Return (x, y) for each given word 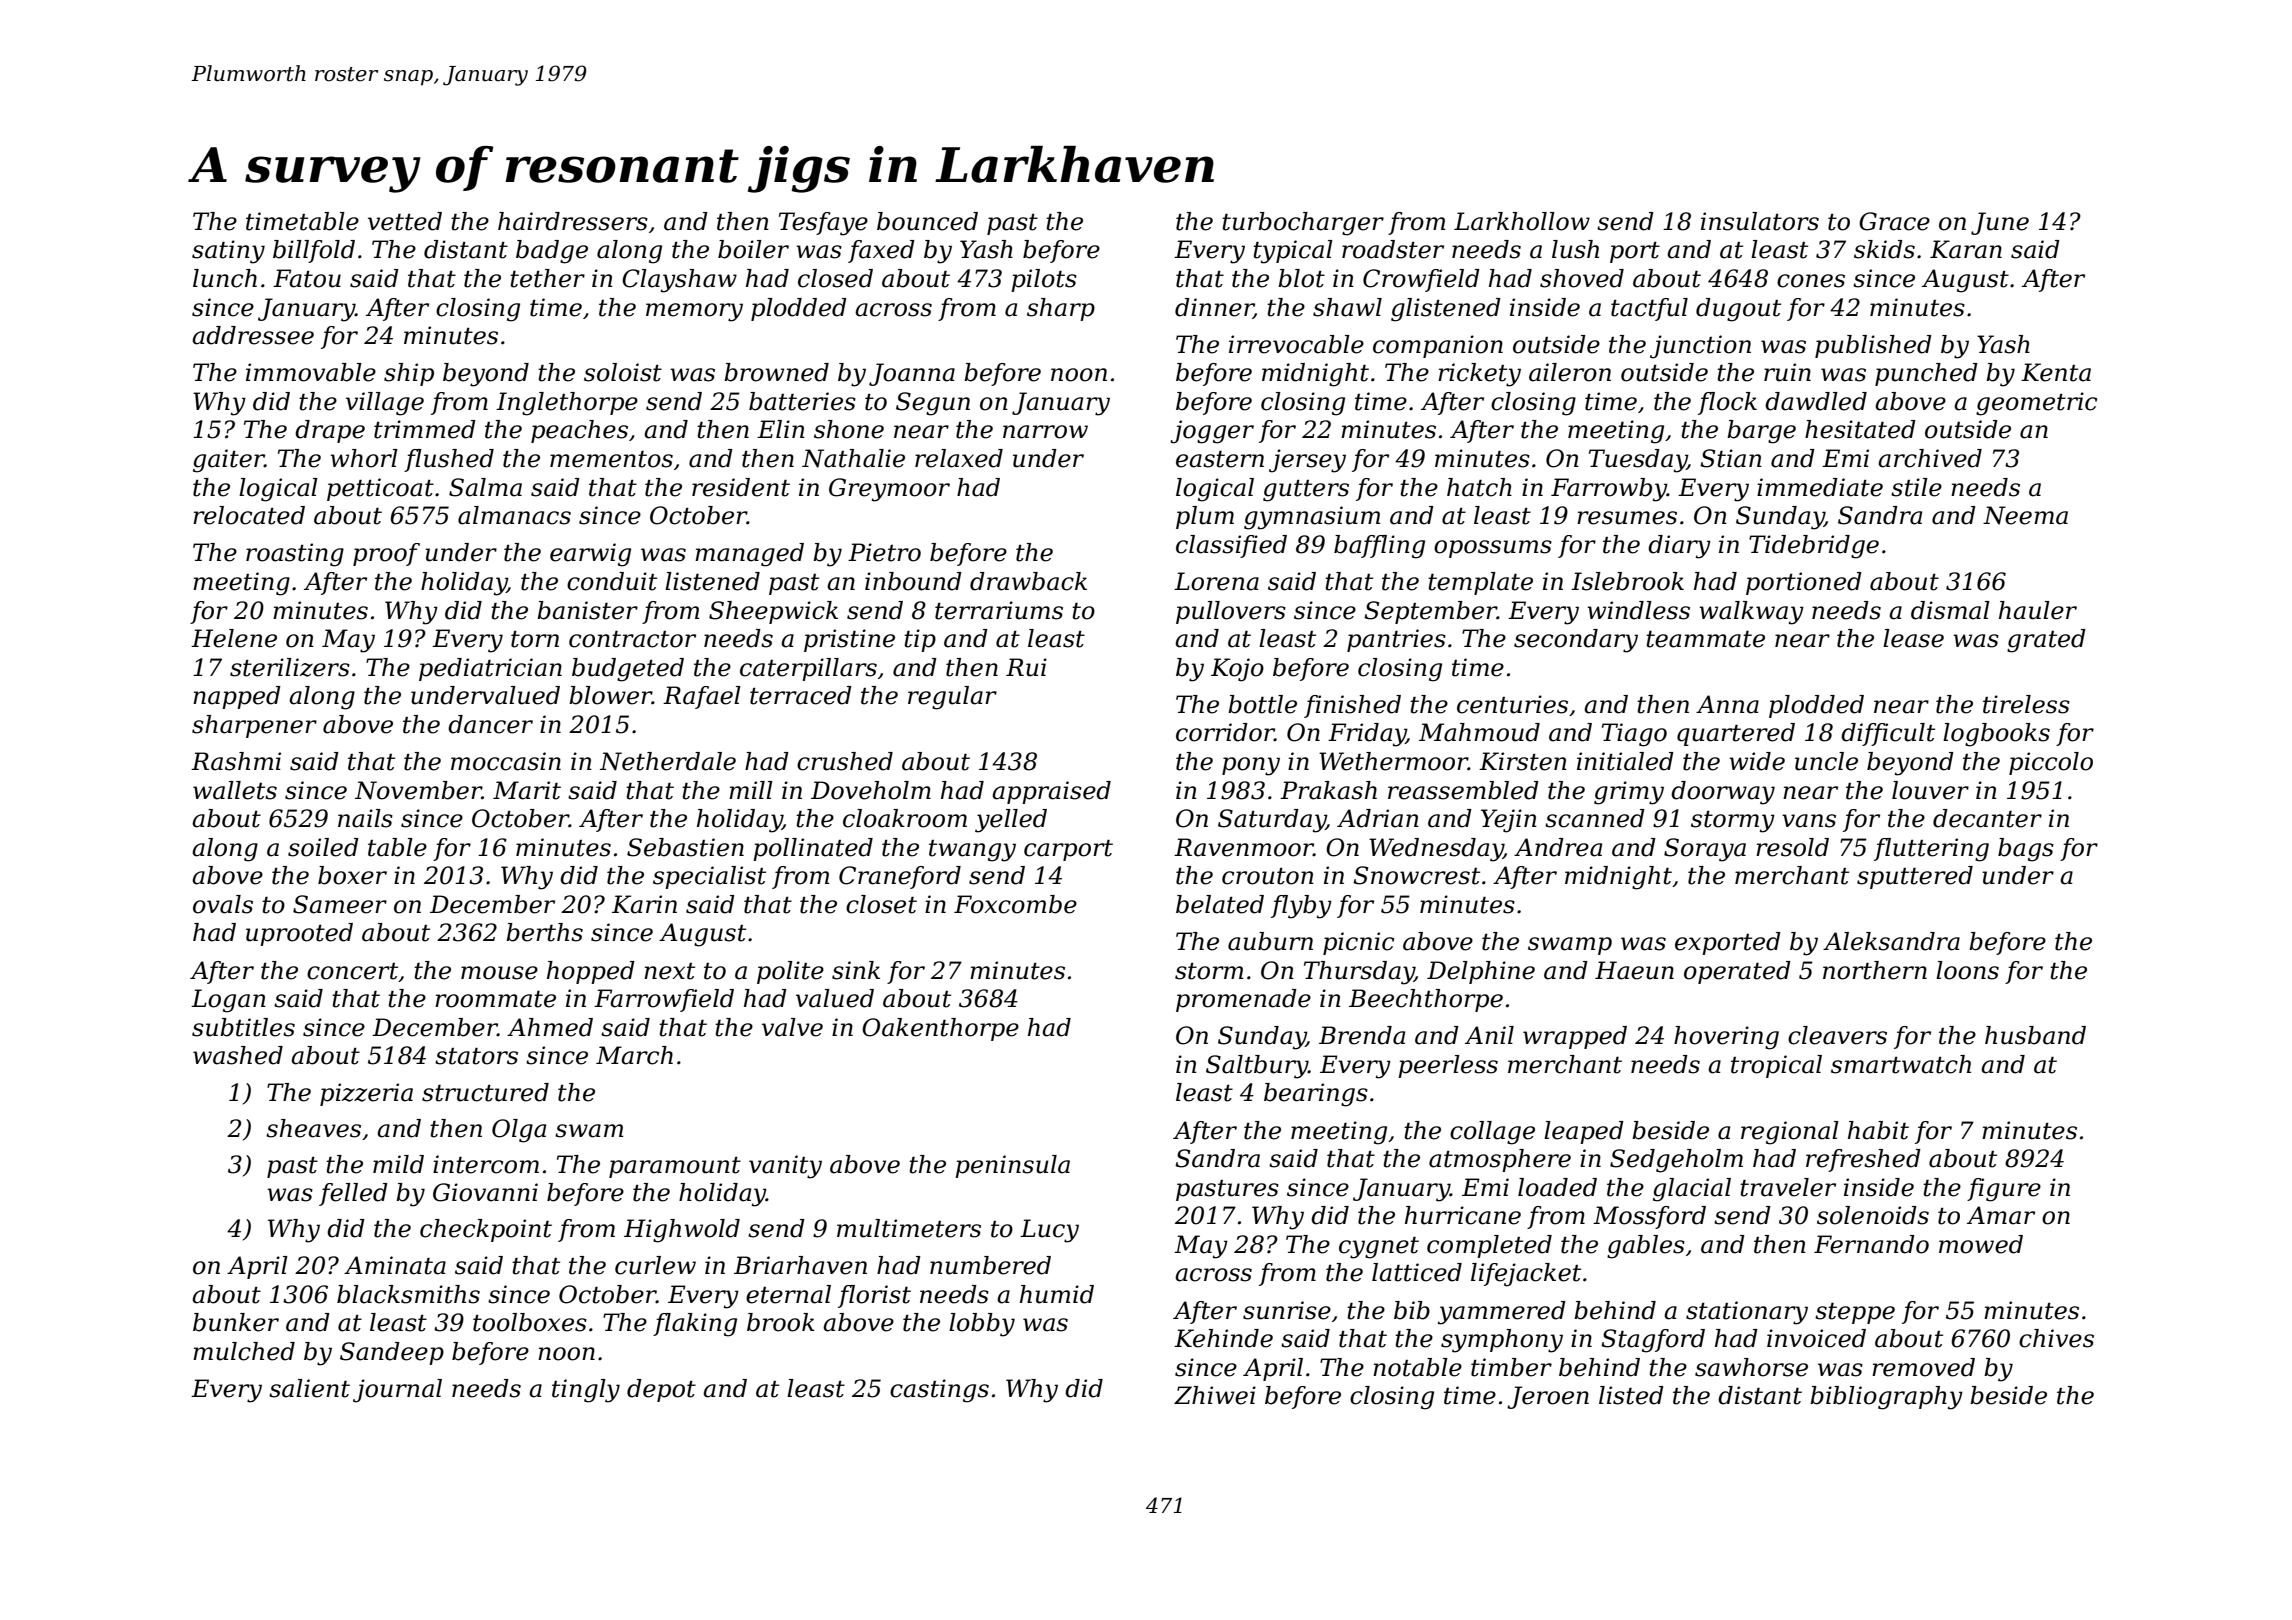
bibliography (1886, 1398)
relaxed (959, 458)
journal (397, 1391)
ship (409, 374)
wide (1757, 761)
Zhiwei (1215, 1395)
